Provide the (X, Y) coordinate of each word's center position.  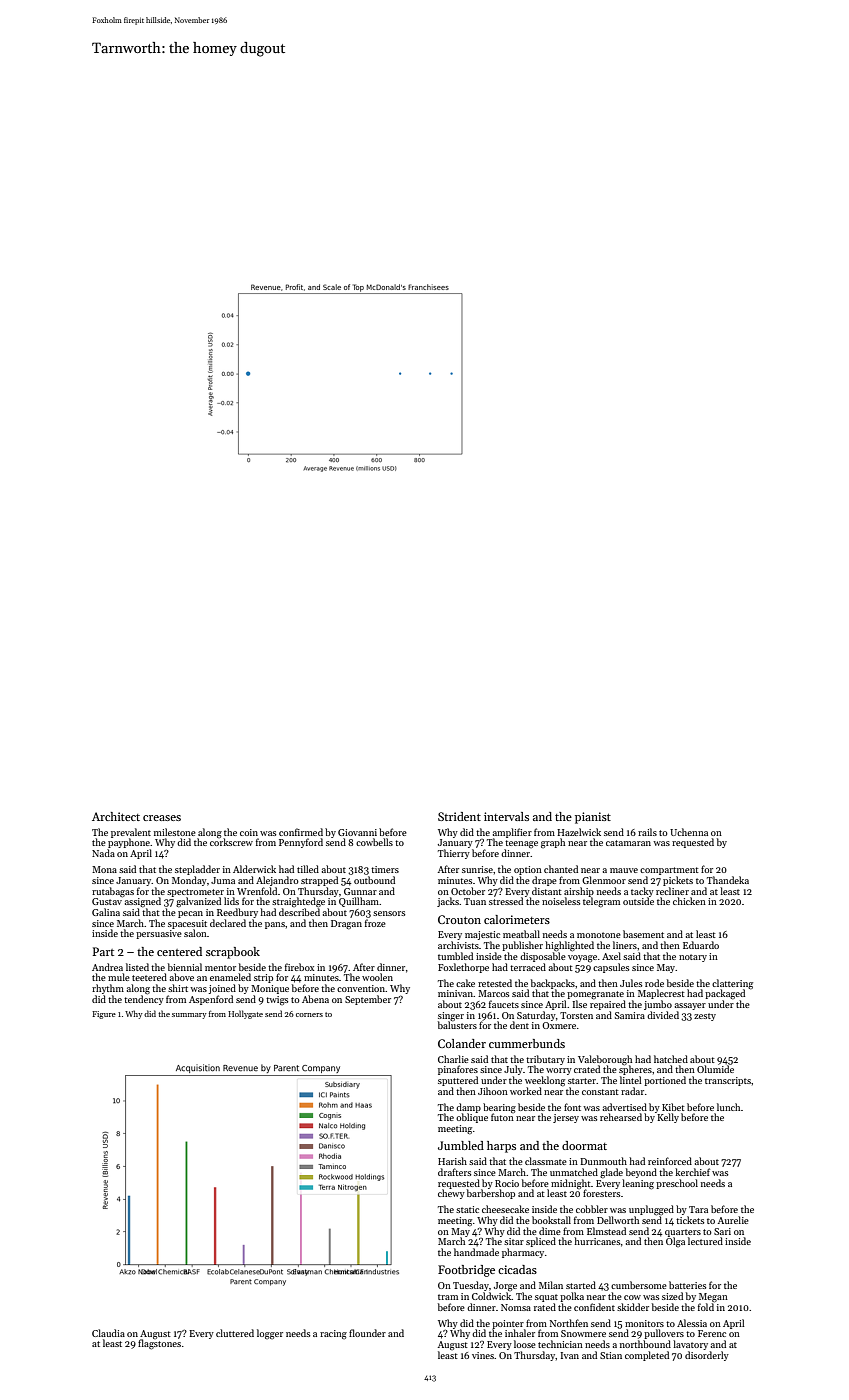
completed (647, 1356)
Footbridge (466, 1271)
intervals (506, 816)
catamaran (628, 843)
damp (468, 1108)
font (572, 1107)
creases (162, 818)
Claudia (108, 1333)
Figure (104, 1015)
